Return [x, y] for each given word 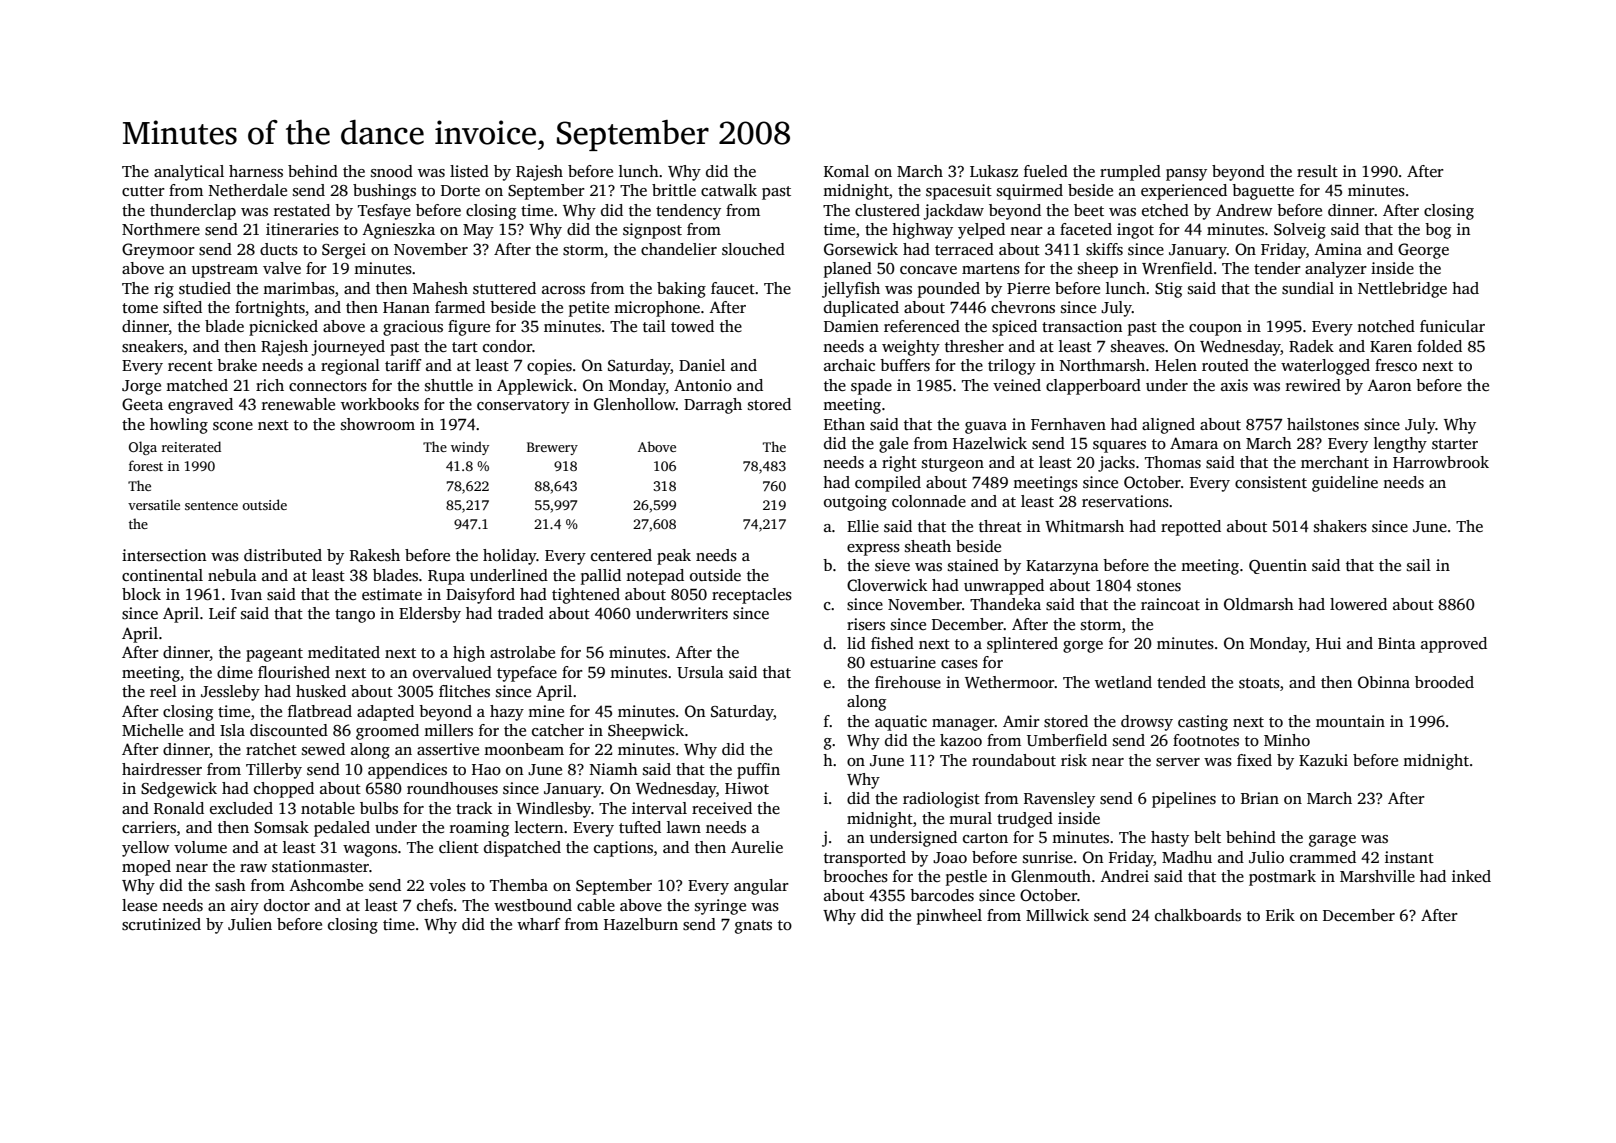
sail [1419, 565]
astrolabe [522, 652]
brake [237, 365]
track [474, 808]
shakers [1340, 526]
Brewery [552, 448]
